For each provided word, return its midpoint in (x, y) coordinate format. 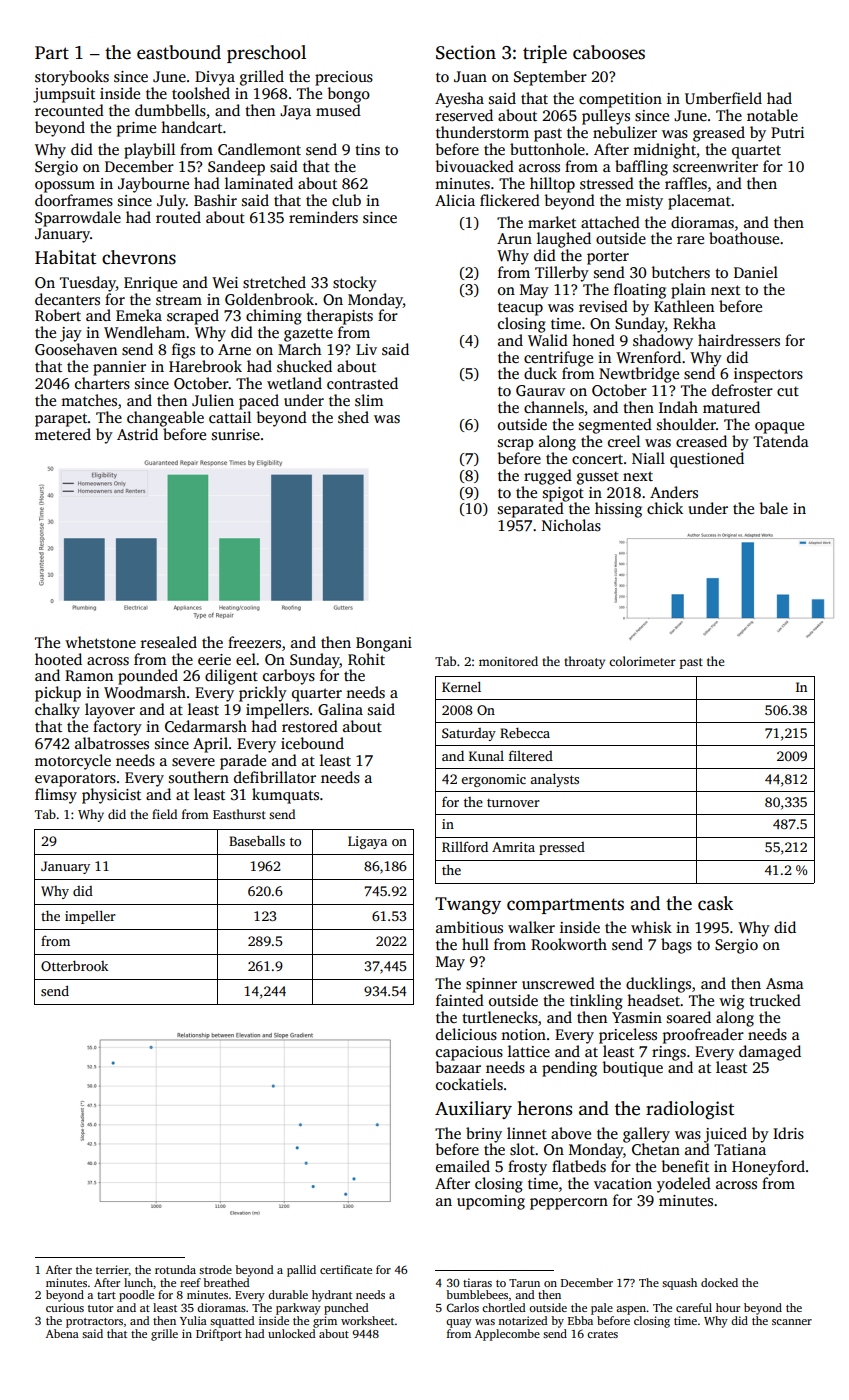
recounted (69, 110)
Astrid (137, 434)
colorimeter (642, 661)
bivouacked (474, 166)
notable (772, 115)
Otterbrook (74, 965)
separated (531, 510)
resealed (169, 642)
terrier (112, 1270)
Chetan (656, 1149)
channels (554, 407)
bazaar (458, 1067)
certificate (346, 1269)
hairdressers (739, 340)
